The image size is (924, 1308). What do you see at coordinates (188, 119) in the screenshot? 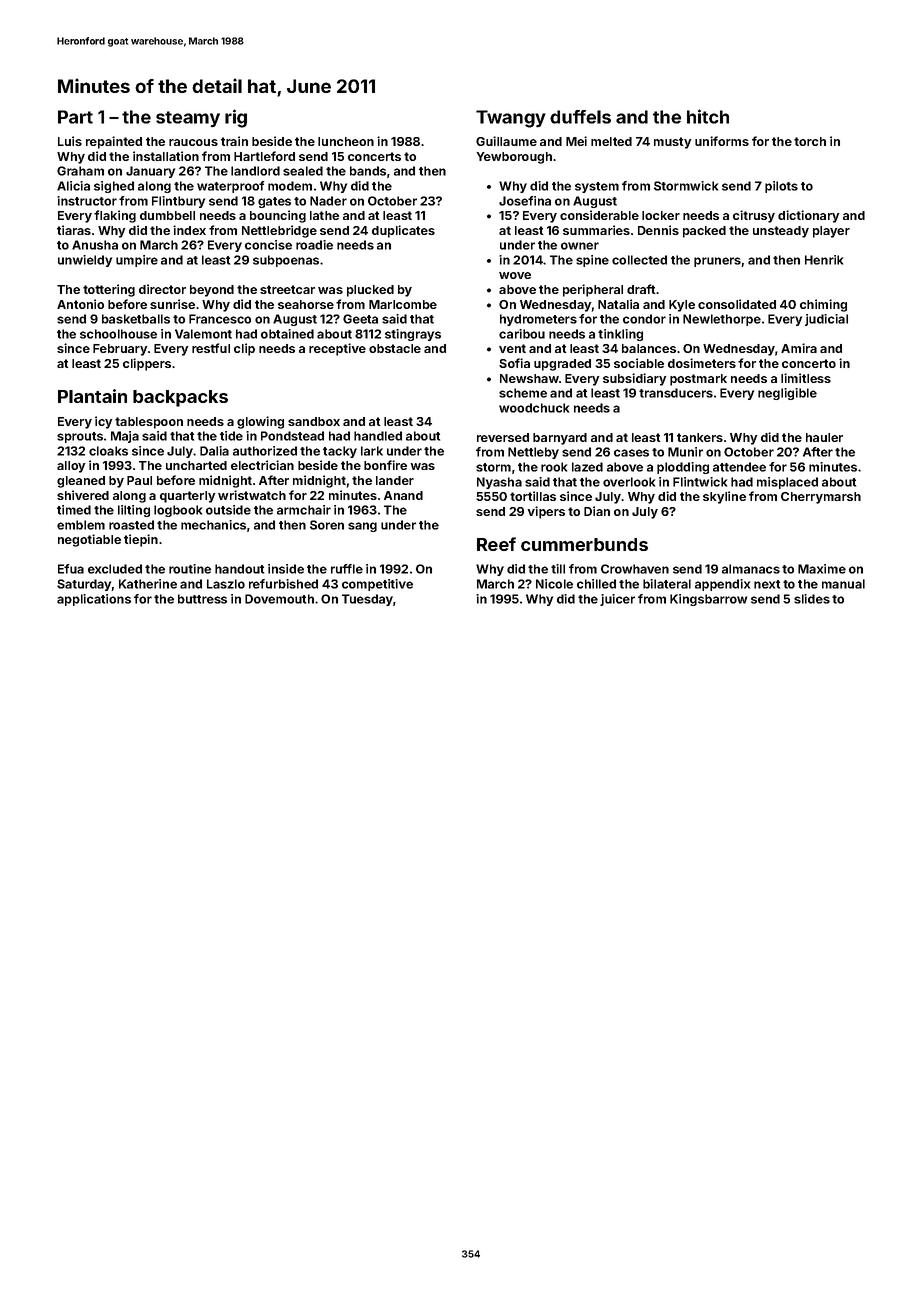
I see `steamy` at bounding box center [188, 119].
